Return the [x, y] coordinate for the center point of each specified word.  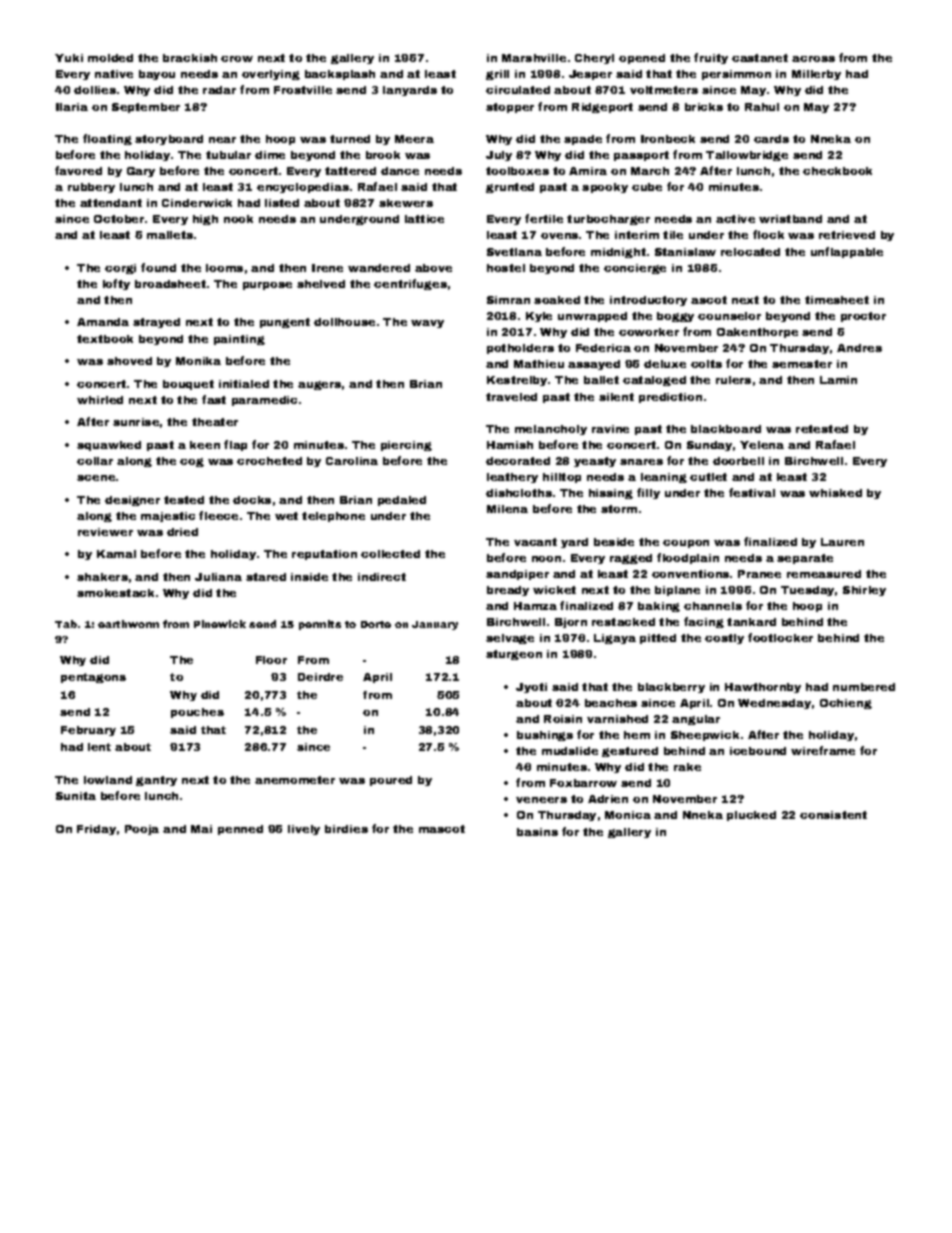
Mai [201, 829]
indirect [382, 577]
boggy [675, 317]
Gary [141, 172]
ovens [559, 236]
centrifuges [410, 284]
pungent [285, 323]
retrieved [847, 235]
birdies [346, 829]
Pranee [759, 574]
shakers [102, 577]
